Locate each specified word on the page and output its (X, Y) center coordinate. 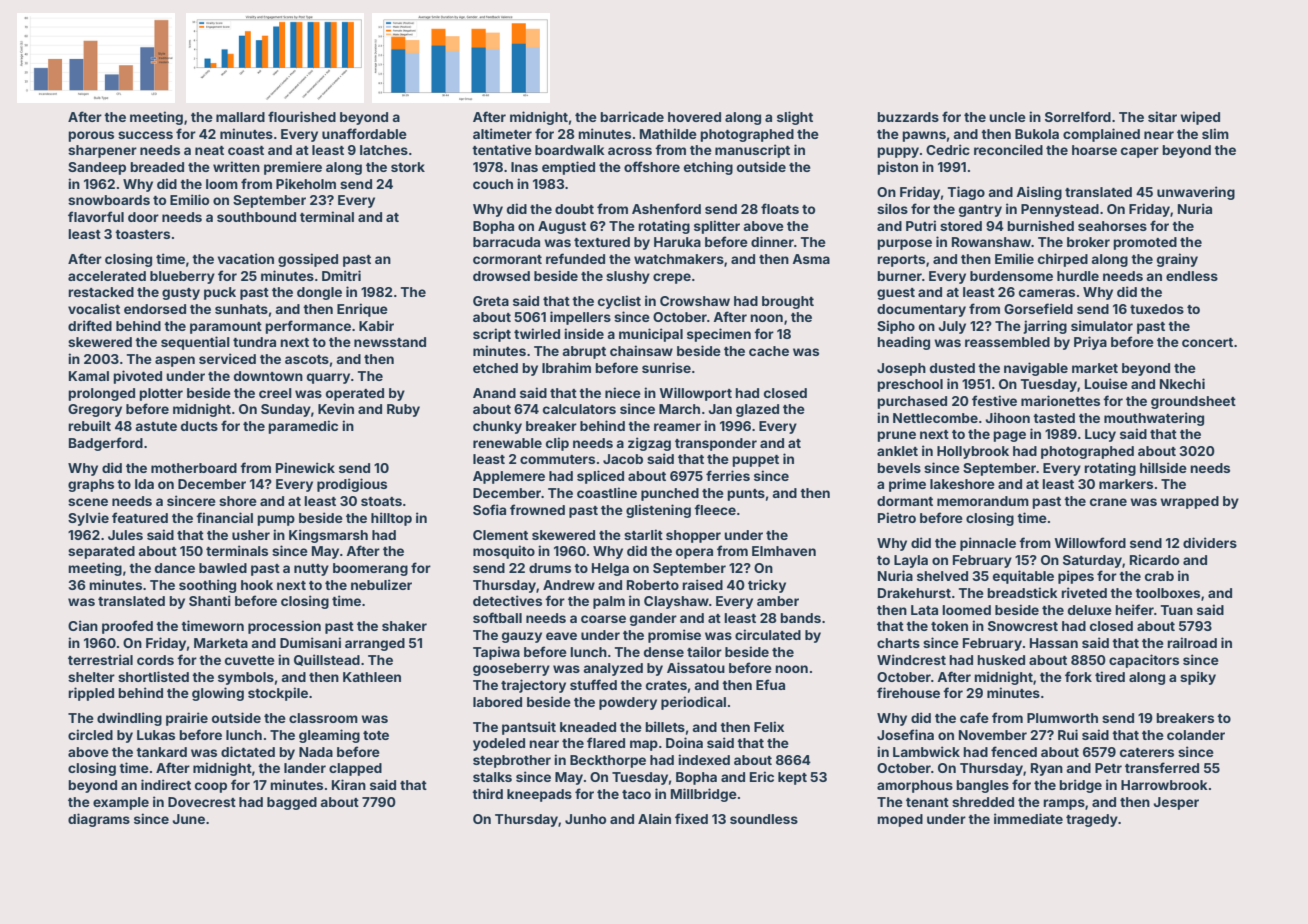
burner (899, 276)
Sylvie (88, 519)
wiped (1200, 118)
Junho (585, 819)
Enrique (362, 310)
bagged (292, 803)
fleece (715, 509)
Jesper (1176, 803)
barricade (632, 116)
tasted (1054, 418)
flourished (302, 116)
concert (1207, 342)
